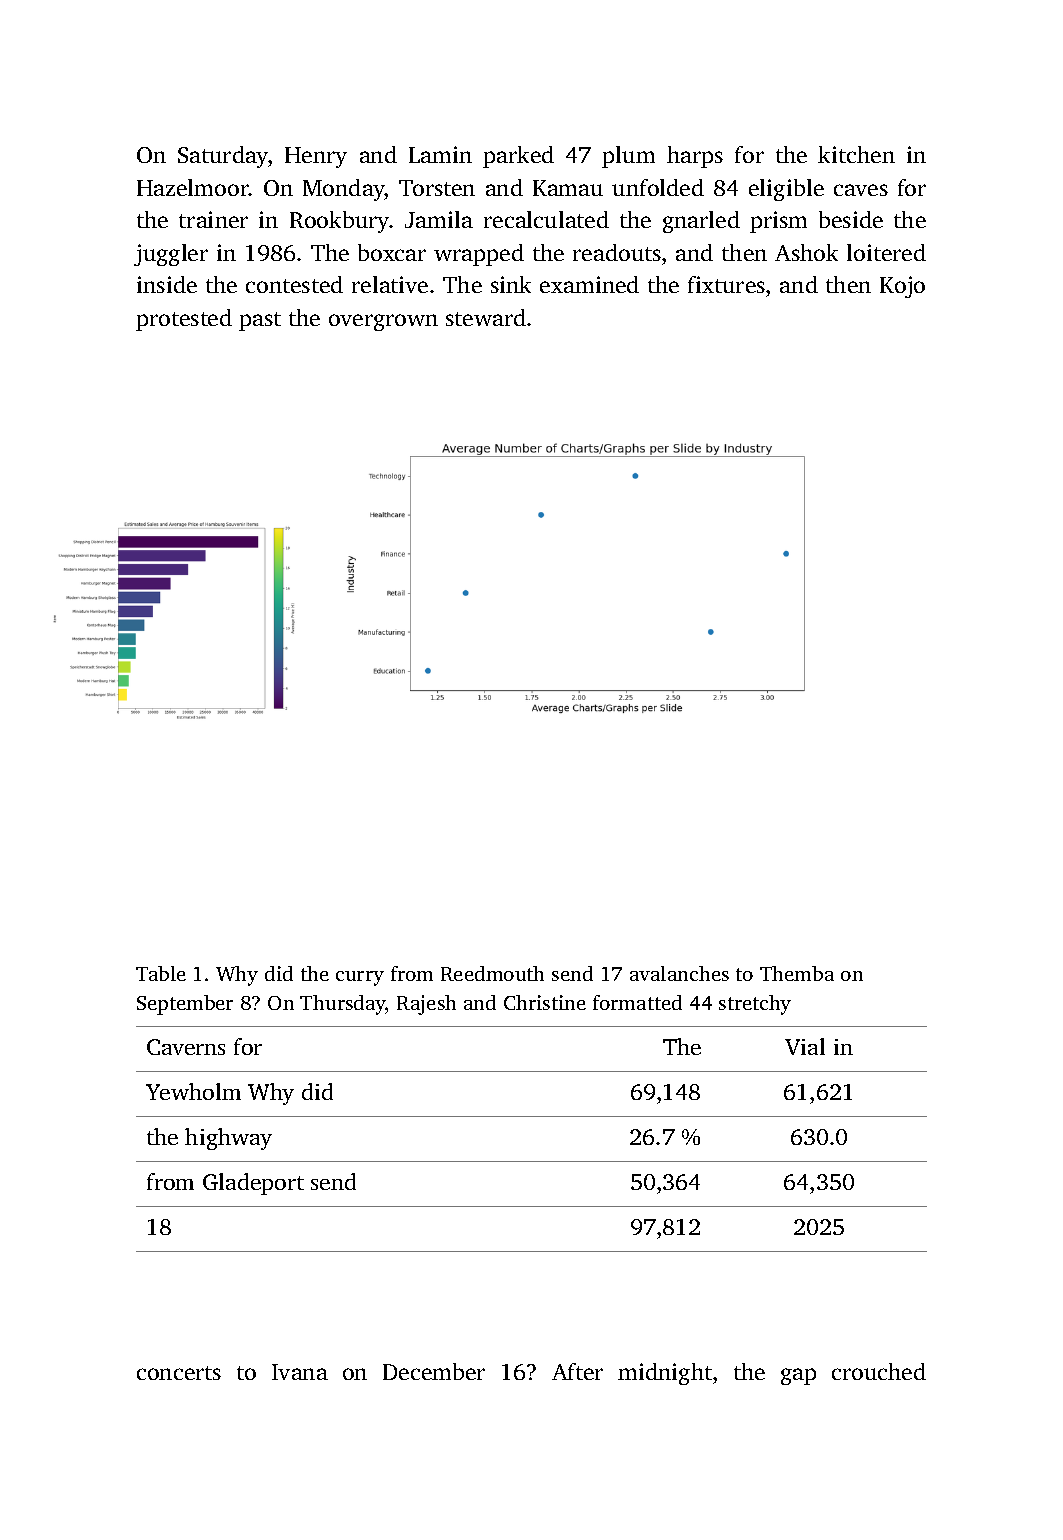  I want to click on midnight, so click(665, 1374).
